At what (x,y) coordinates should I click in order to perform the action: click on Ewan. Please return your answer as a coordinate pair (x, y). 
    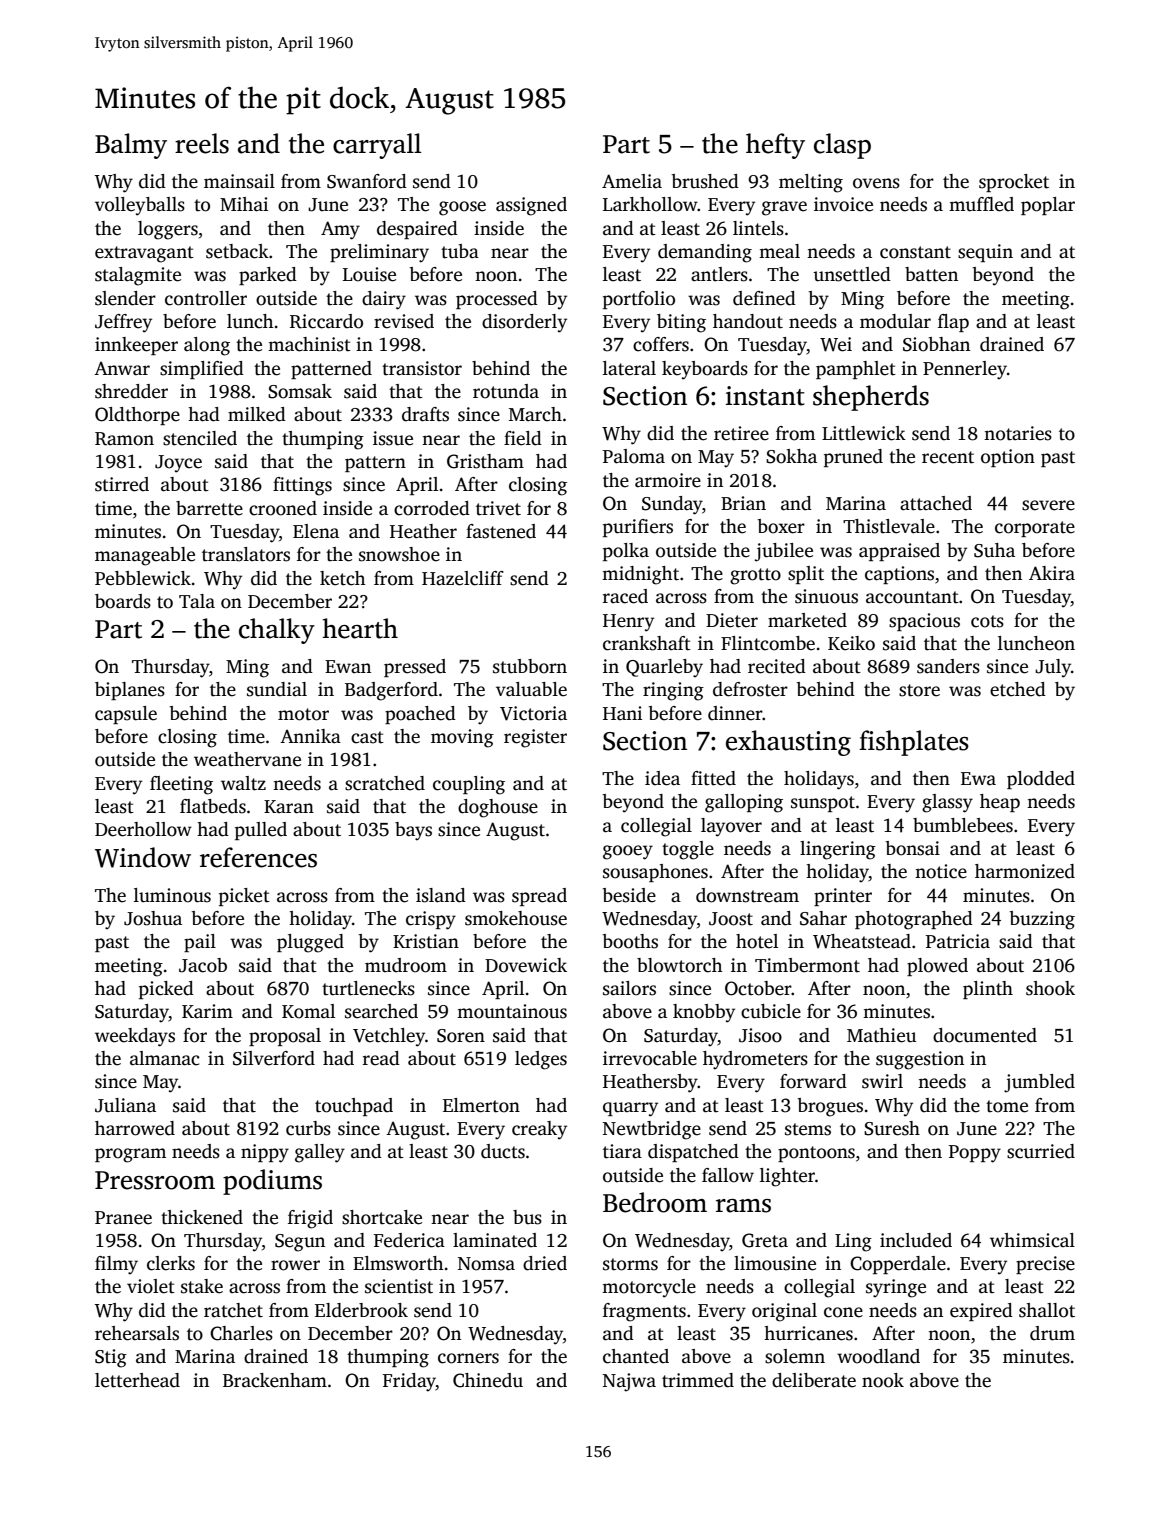
    Looking at the image, I should click on (348, 666).
